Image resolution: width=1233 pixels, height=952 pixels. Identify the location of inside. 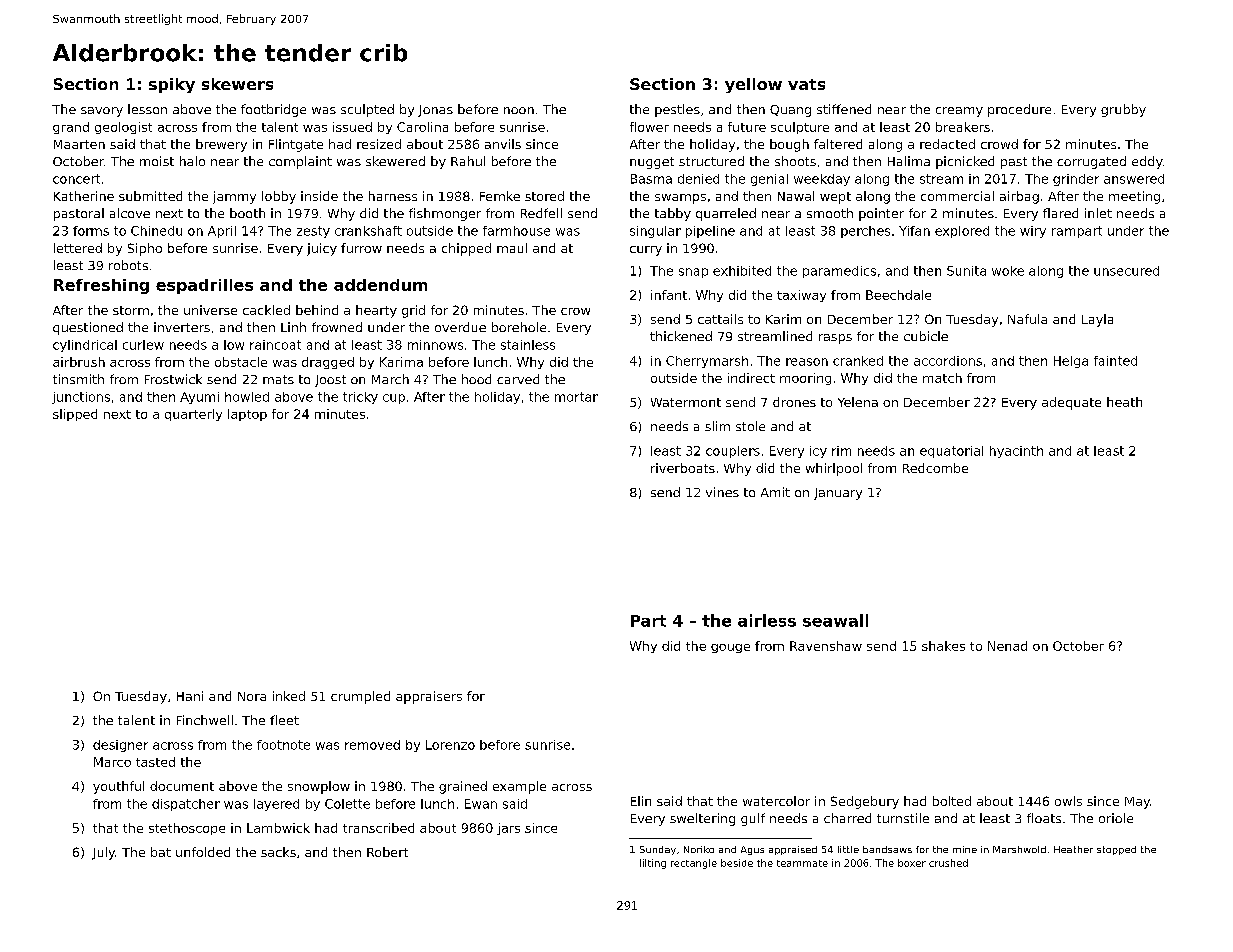
(319, 196).
